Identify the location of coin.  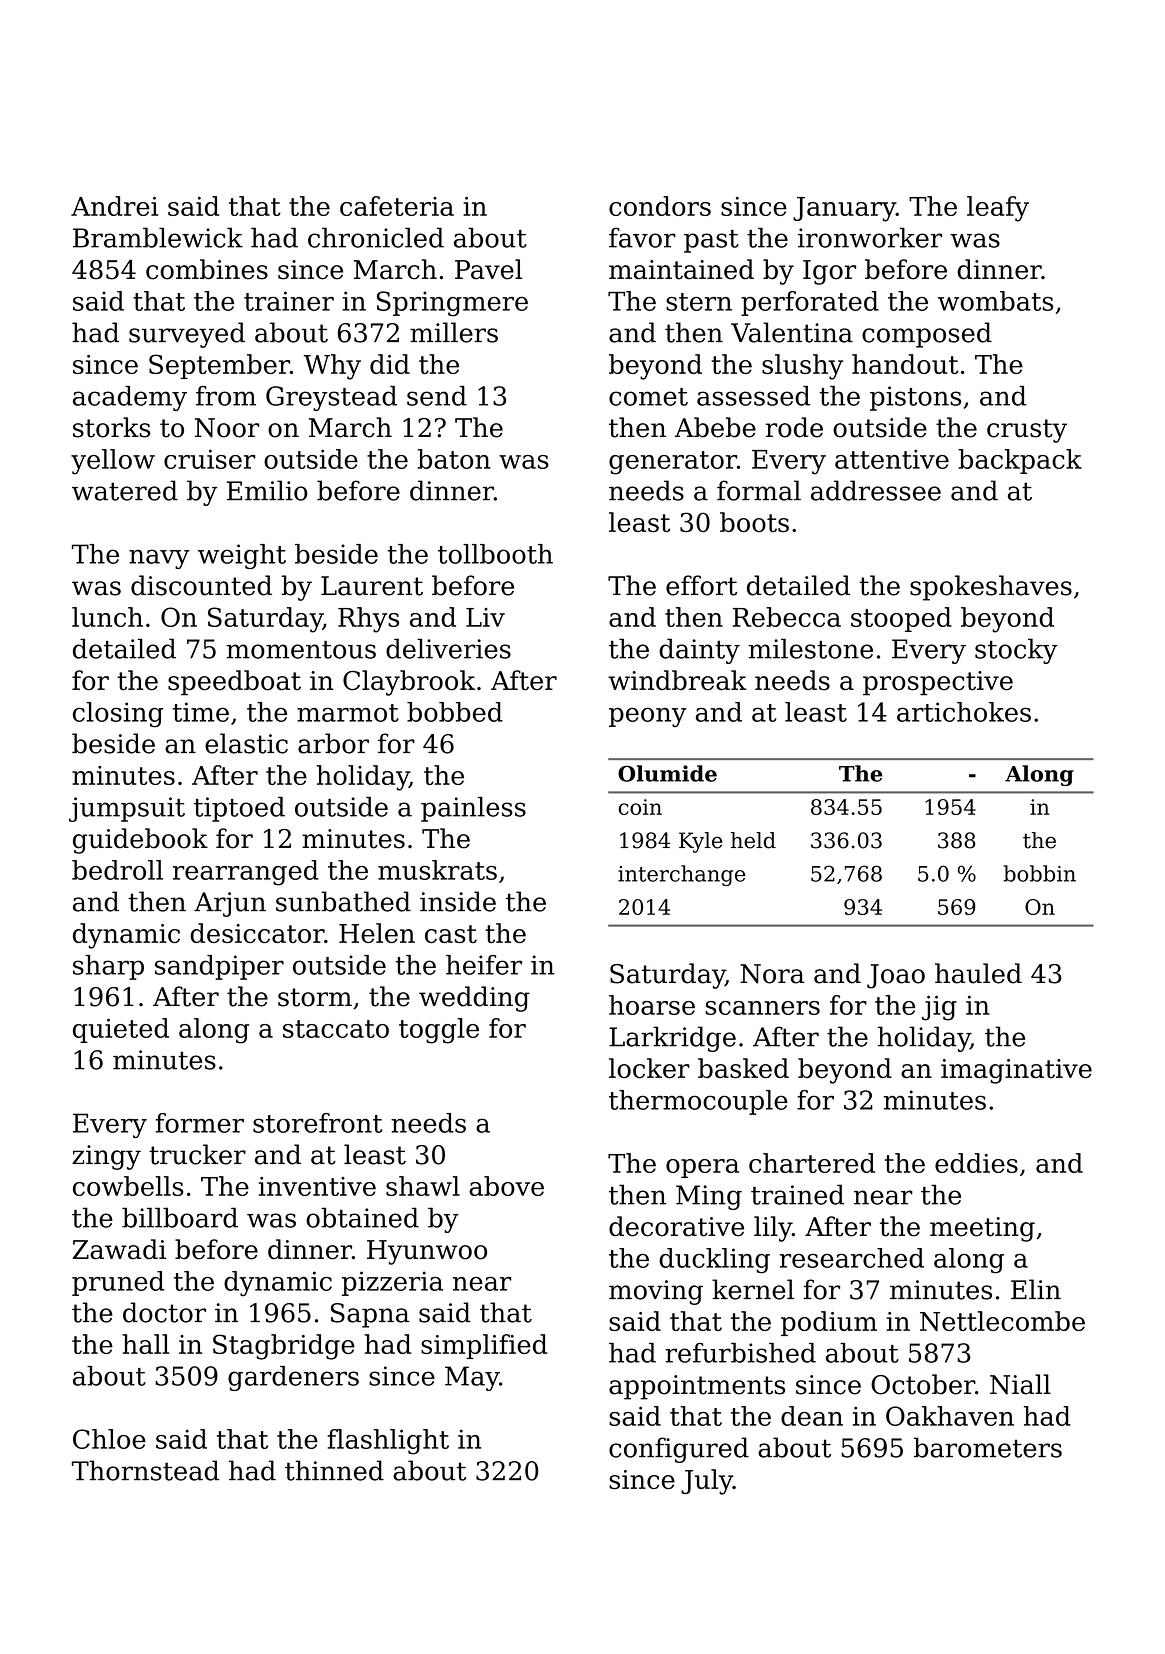
(640, 807).
